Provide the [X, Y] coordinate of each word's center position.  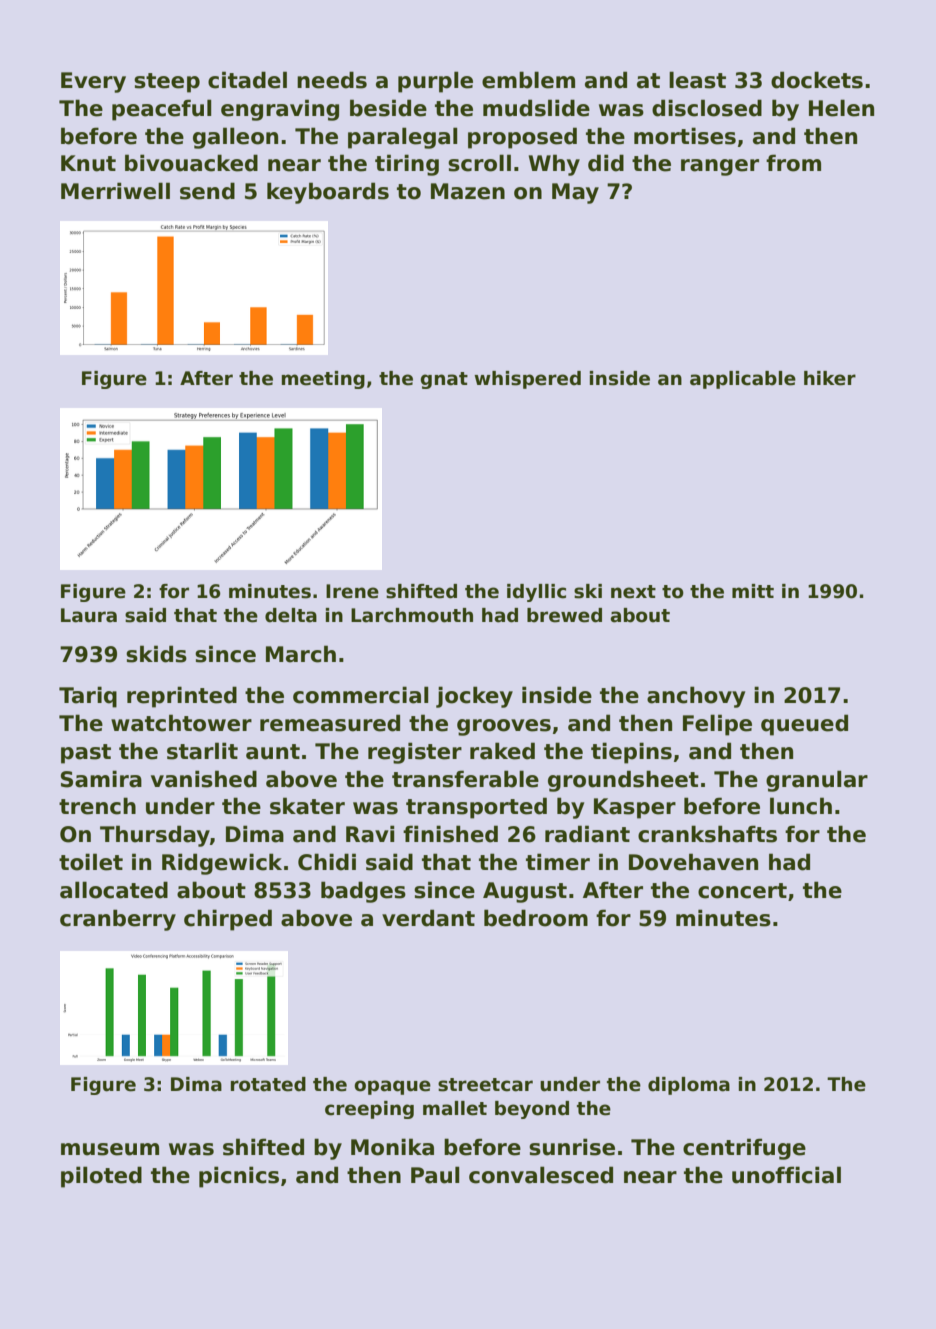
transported [476, 808]
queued [804, 725]
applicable [743, 380]
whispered [527, 380]
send [207, 191]
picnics [239, 1177]
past [86, 754]
